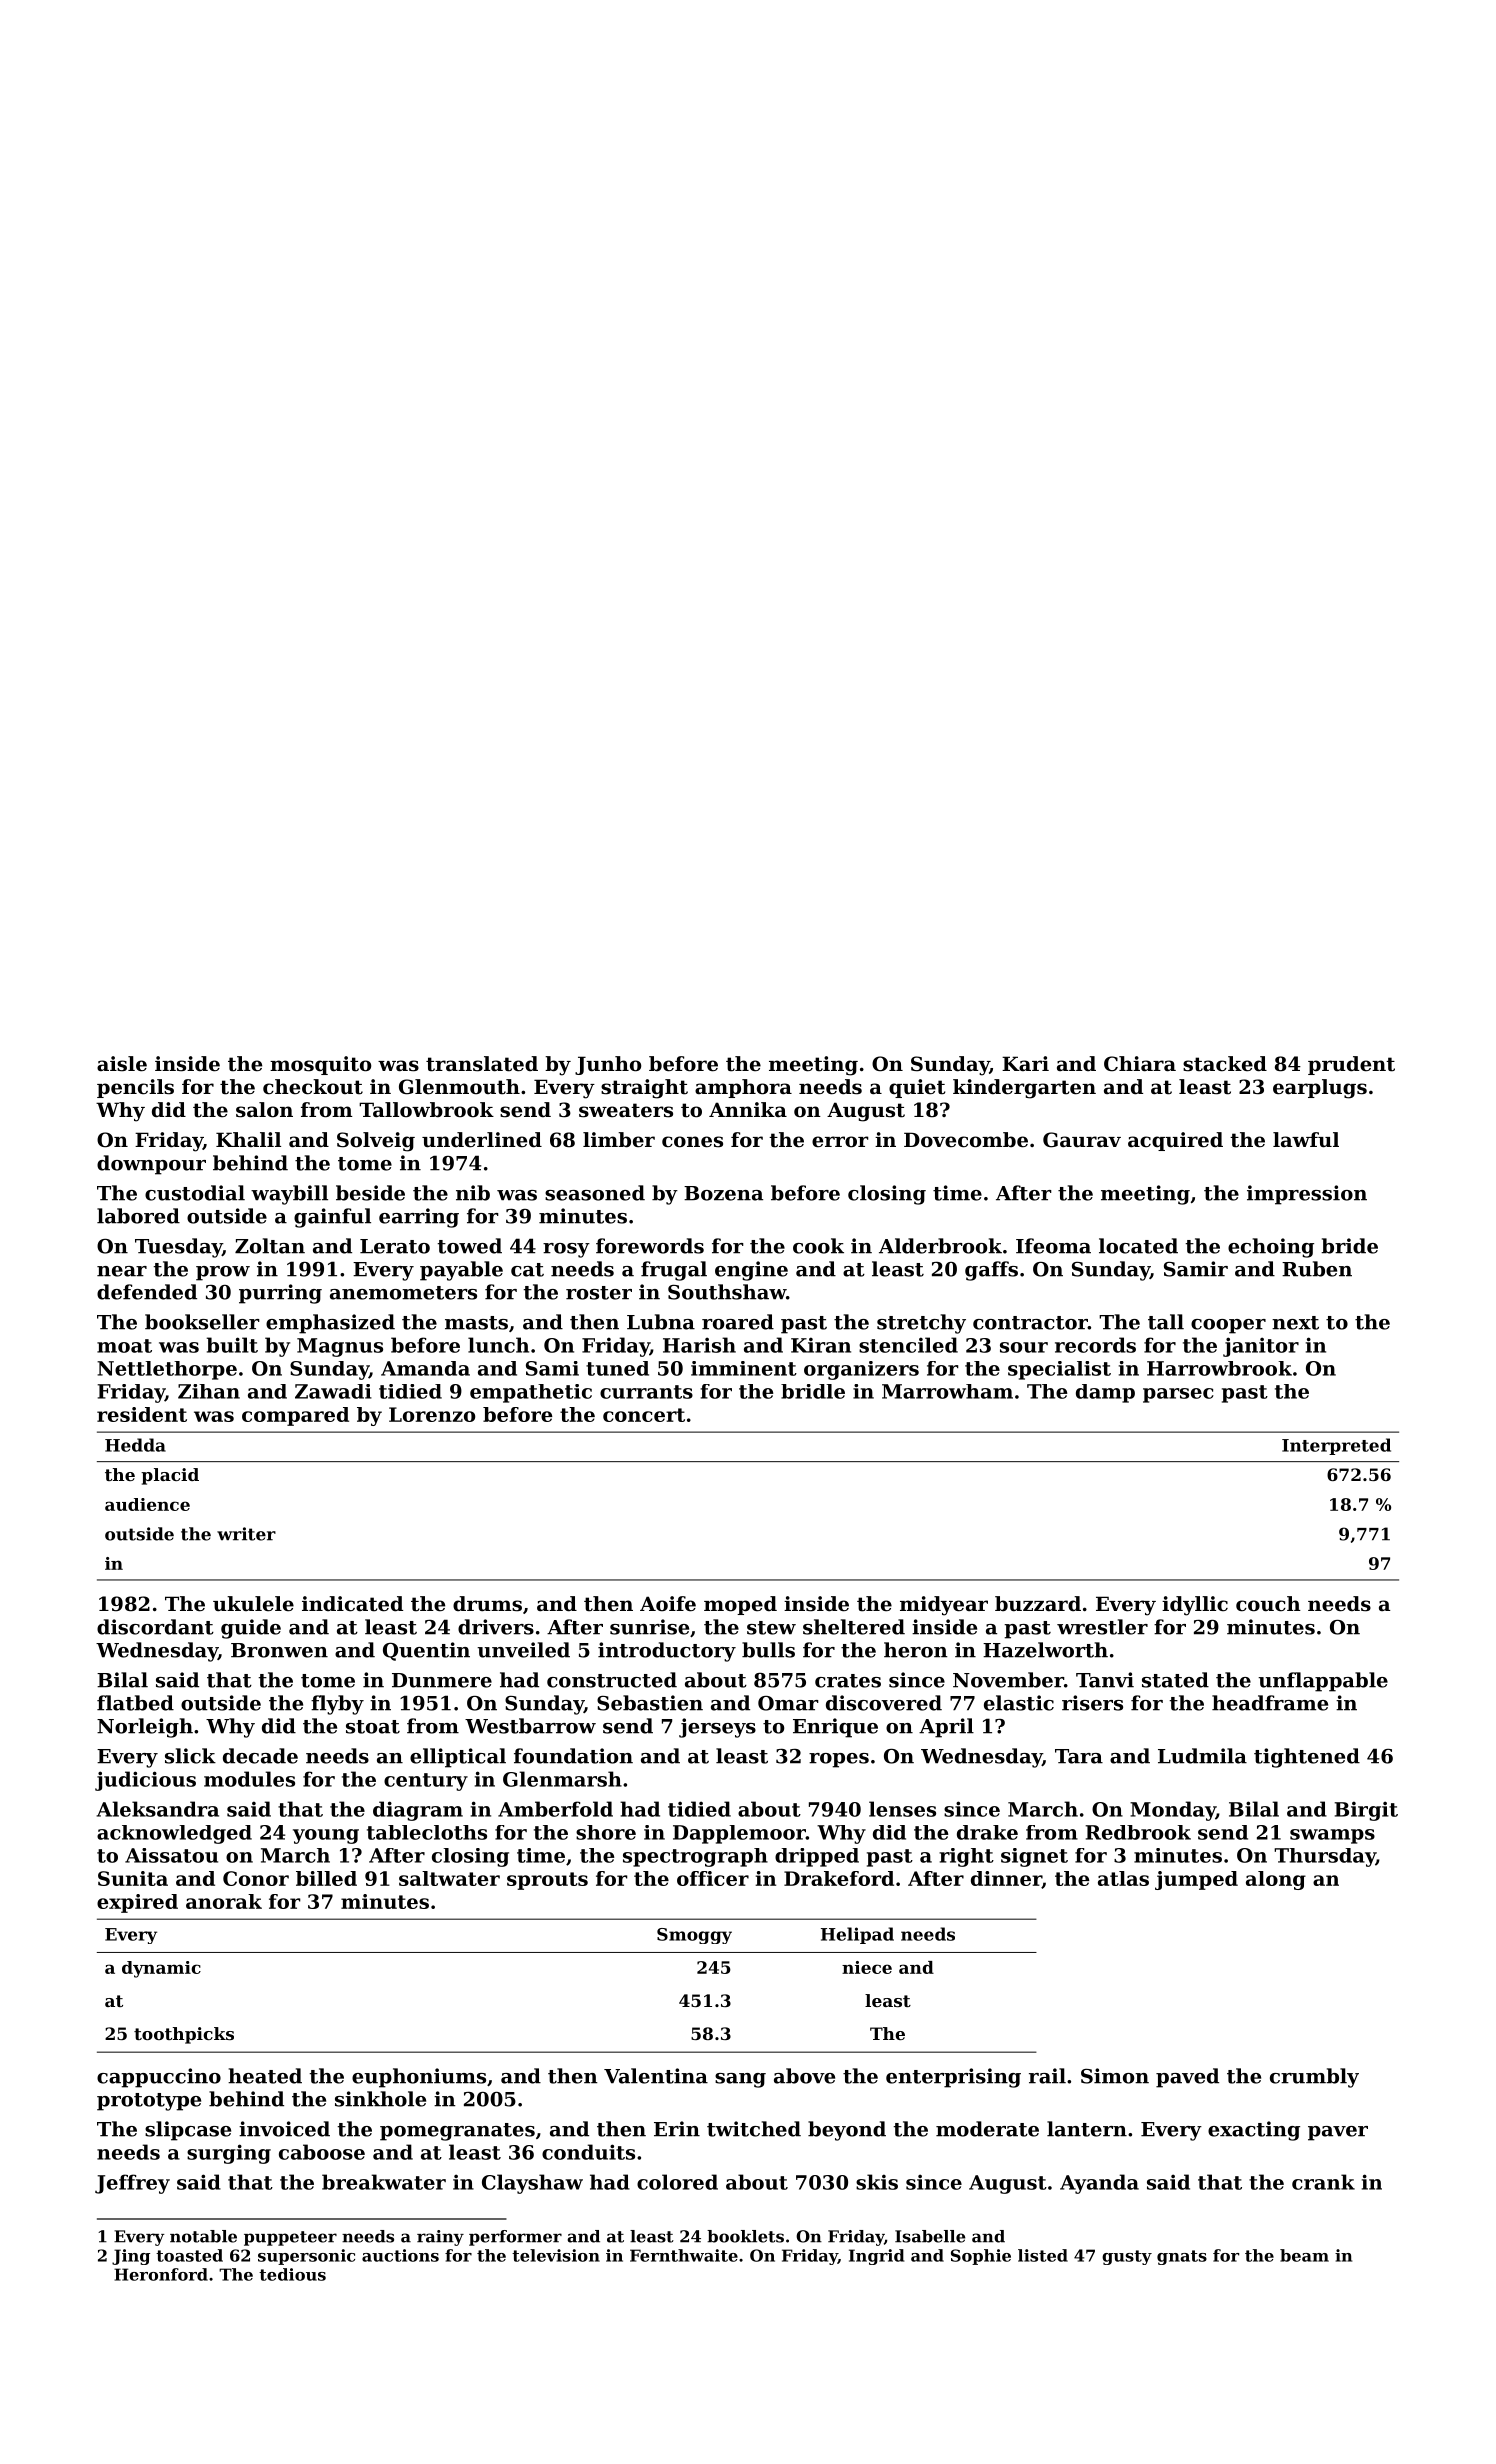 Image resolution: width=1496 pixels, height=2464 pixels. What do you see at coordinates (284, 2129) in the screenshot?
I see `invoiced` at bounding box center [284, 2129].
